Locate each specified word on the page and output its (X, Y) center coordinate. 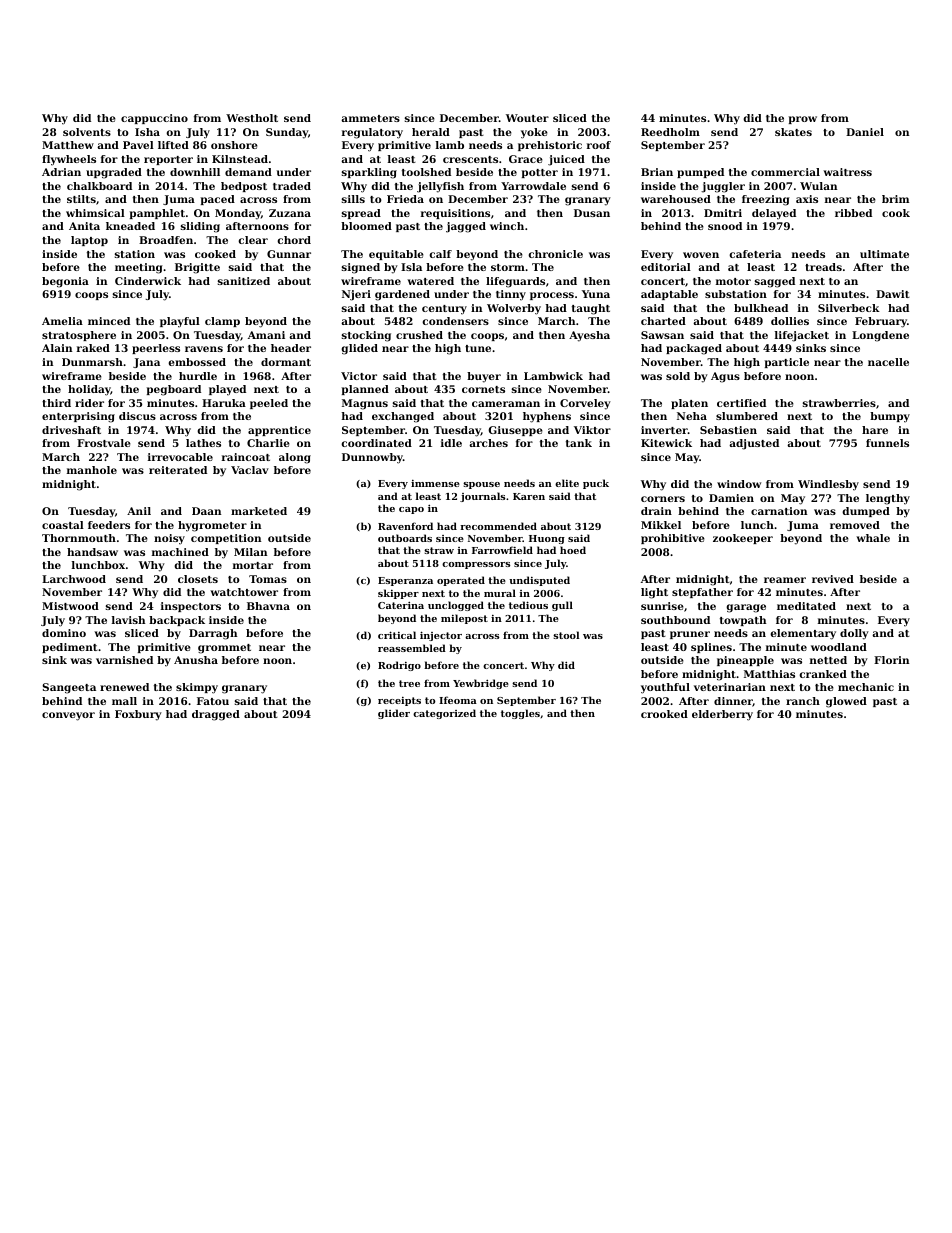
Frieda (405, 199)
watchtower (244, 592)
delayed (774, 214)
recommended (498, 526)
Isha (147, 132)
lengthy (888, 499)
